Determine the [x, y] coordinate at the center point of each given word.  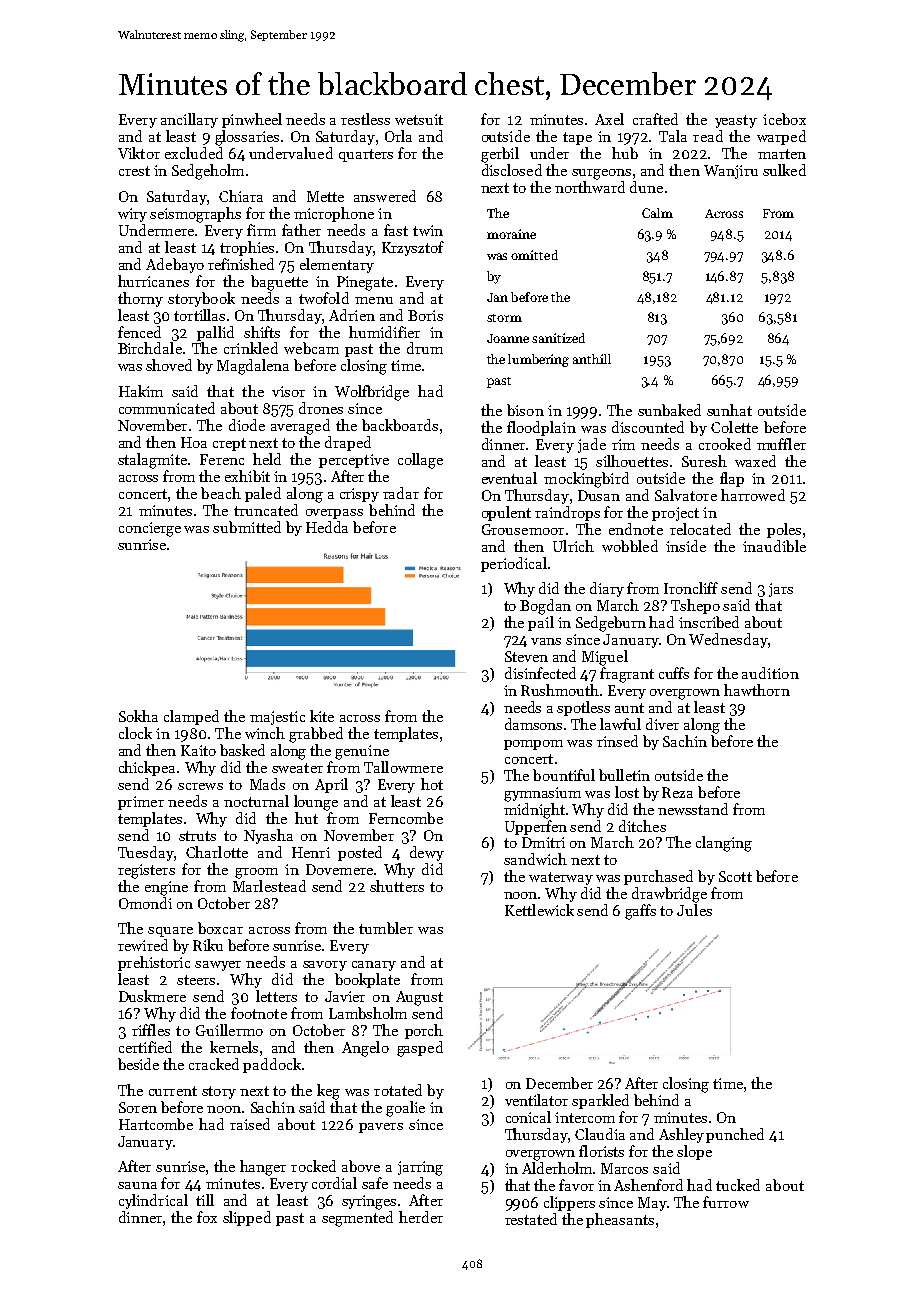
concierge [150, 529]
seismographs [195, 215]
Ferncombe [406, 818]
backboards [400, 425]
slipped [247, 1218]
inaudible [774, 546]
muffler [781, 444]
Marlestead [269, 886]
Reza [677, 792]
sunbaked [669, 410]
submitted [247, 527]
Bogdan [545, 607]
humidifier [384, 332]
